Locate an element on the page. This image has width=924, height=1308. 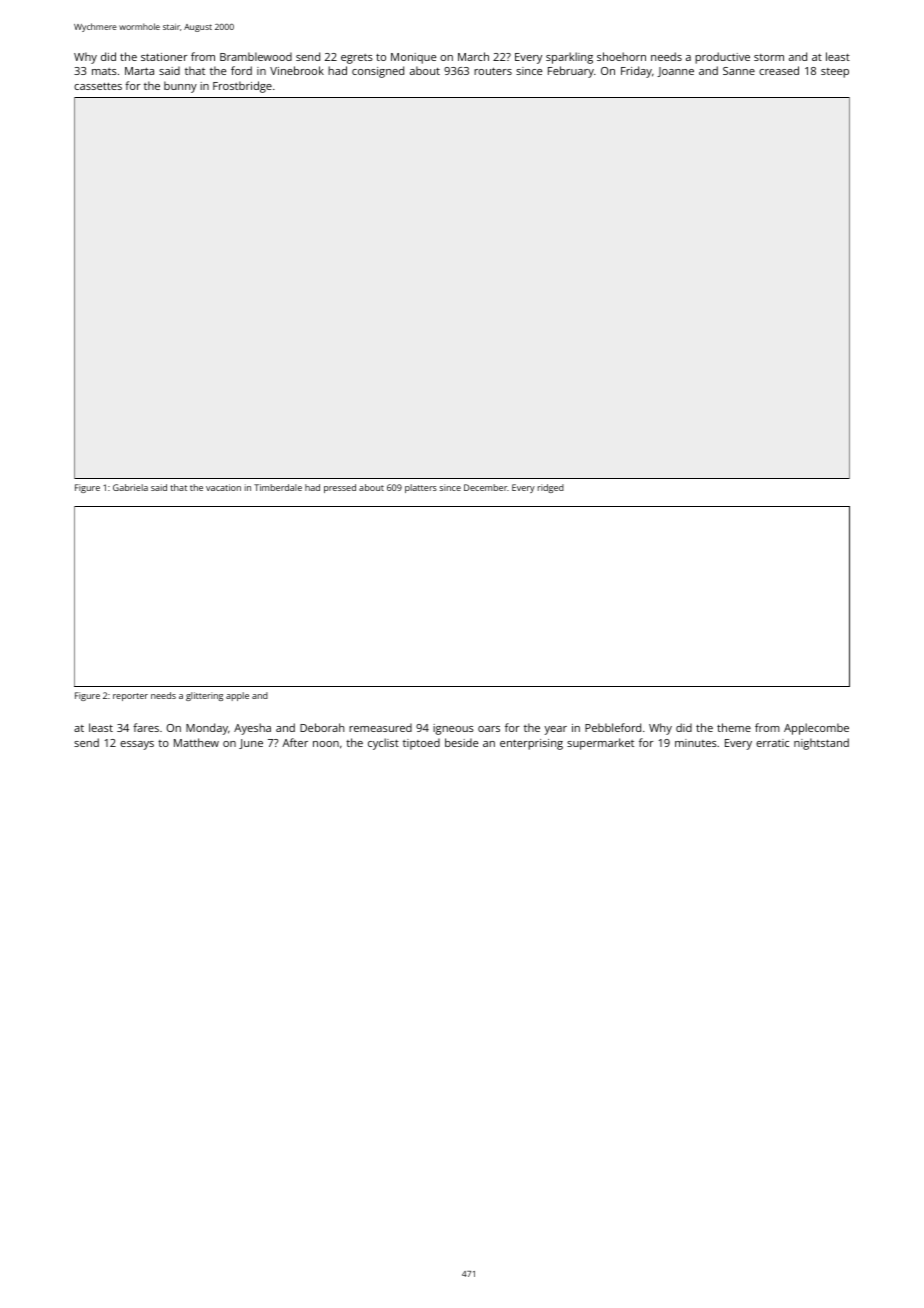
creased is located at coordinates (779, 70).
